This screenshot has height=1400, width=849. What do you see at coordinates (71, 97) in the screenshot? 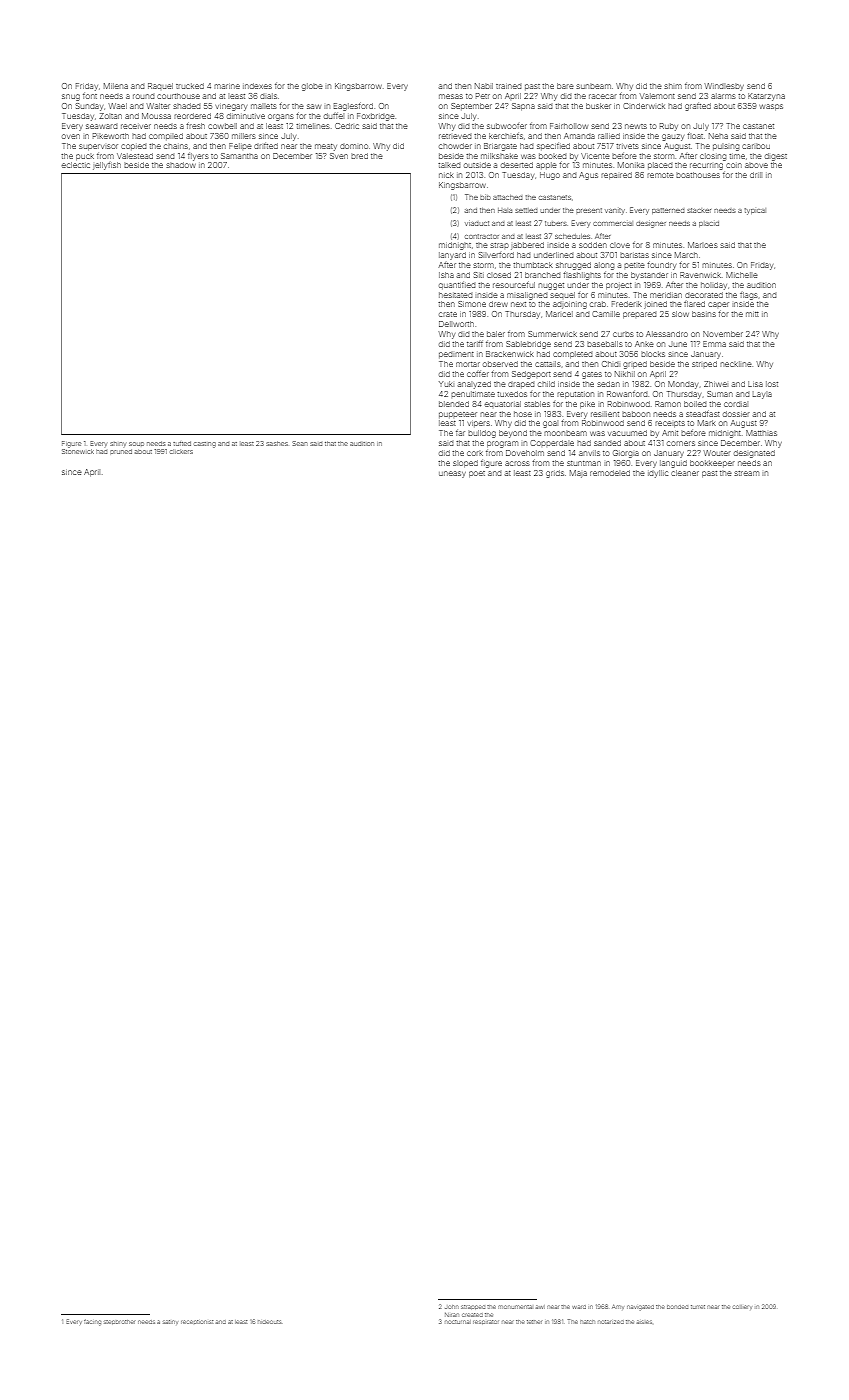
I see `snug` at bounding box center [71, 97].
